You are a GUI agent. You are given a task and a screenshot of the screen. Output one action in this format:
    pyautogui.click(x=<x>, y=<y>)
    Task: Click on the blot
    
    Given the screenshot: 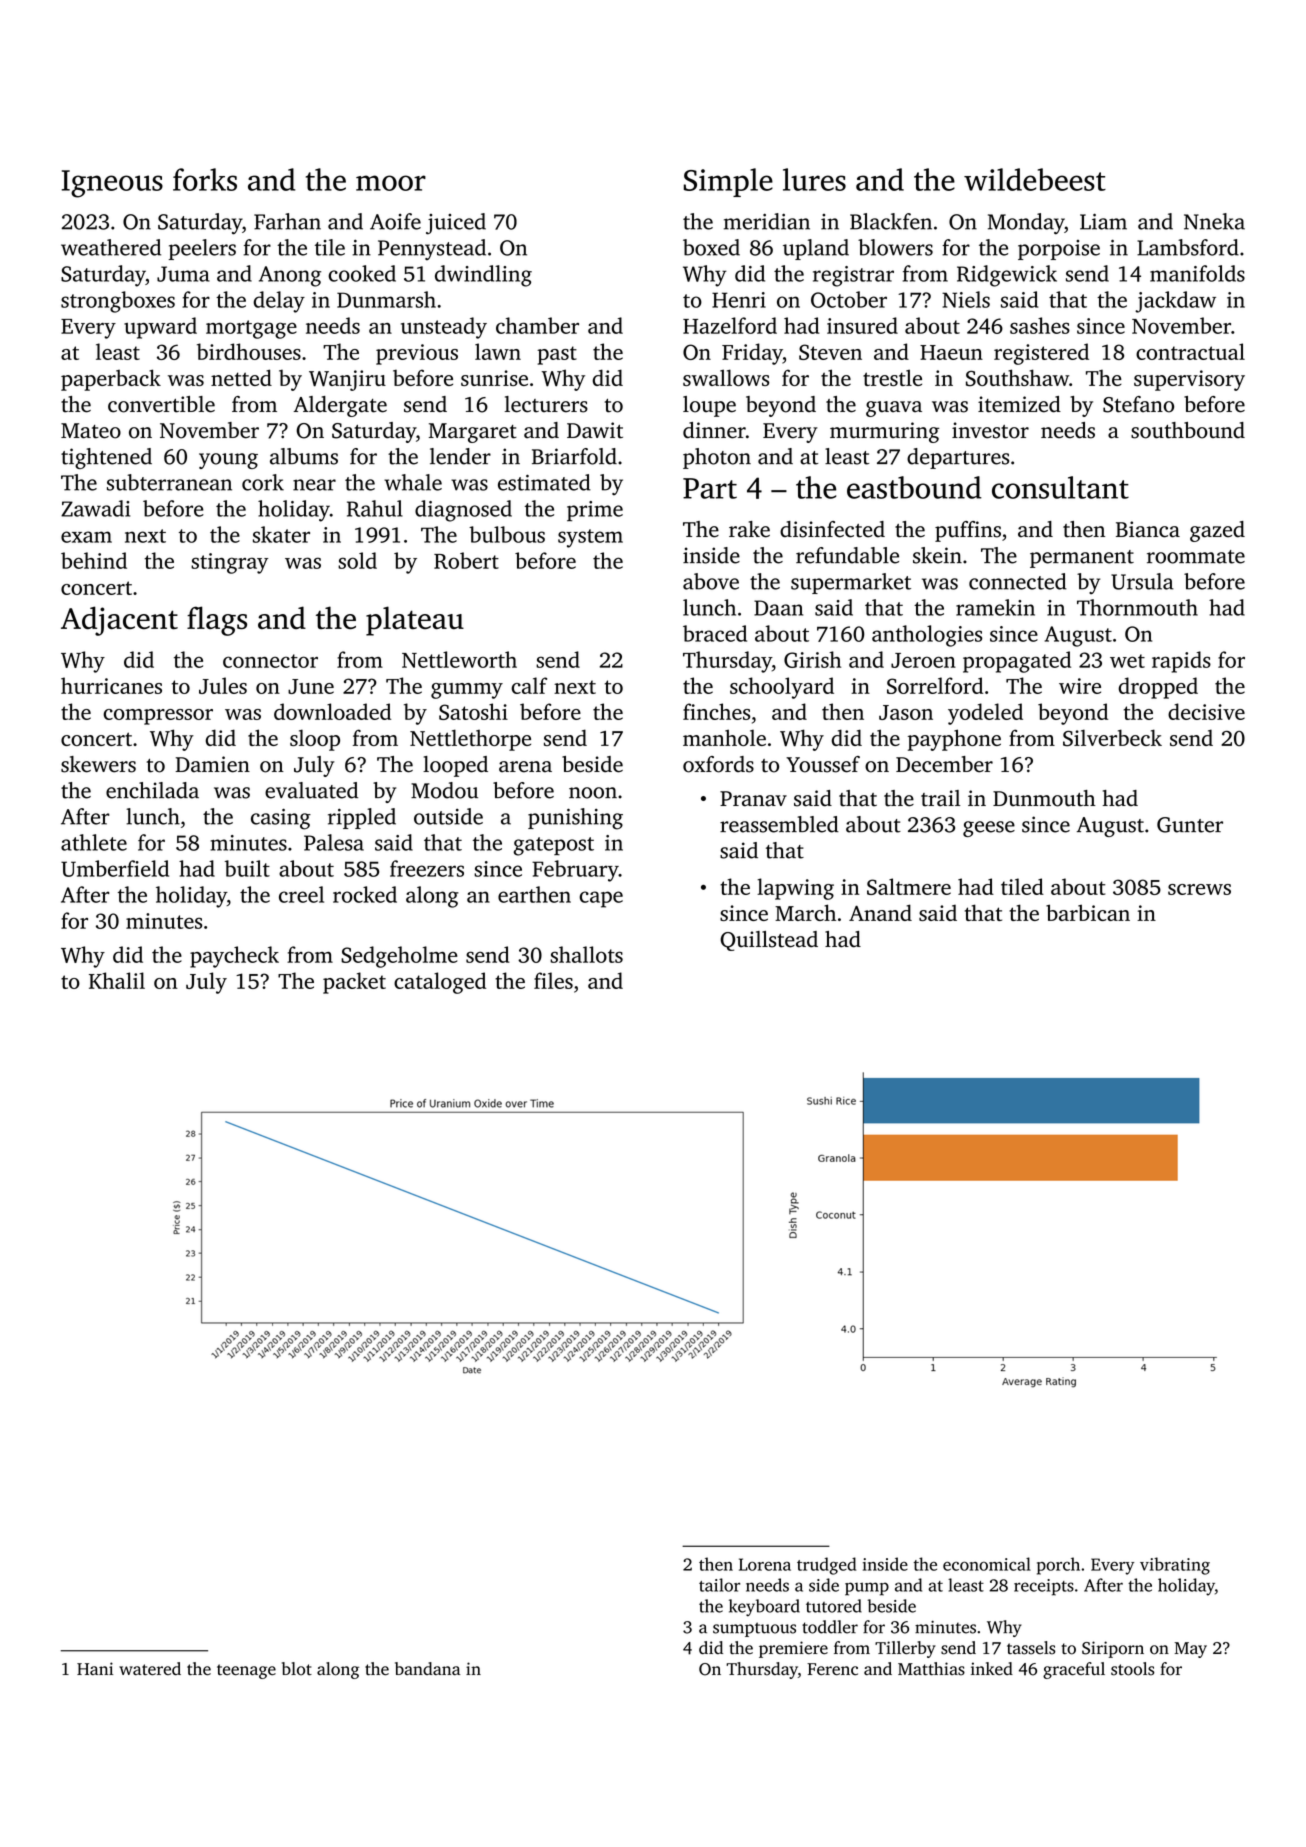 What is the action you would take?
    pyautogui.click(x=297, y=1669)
